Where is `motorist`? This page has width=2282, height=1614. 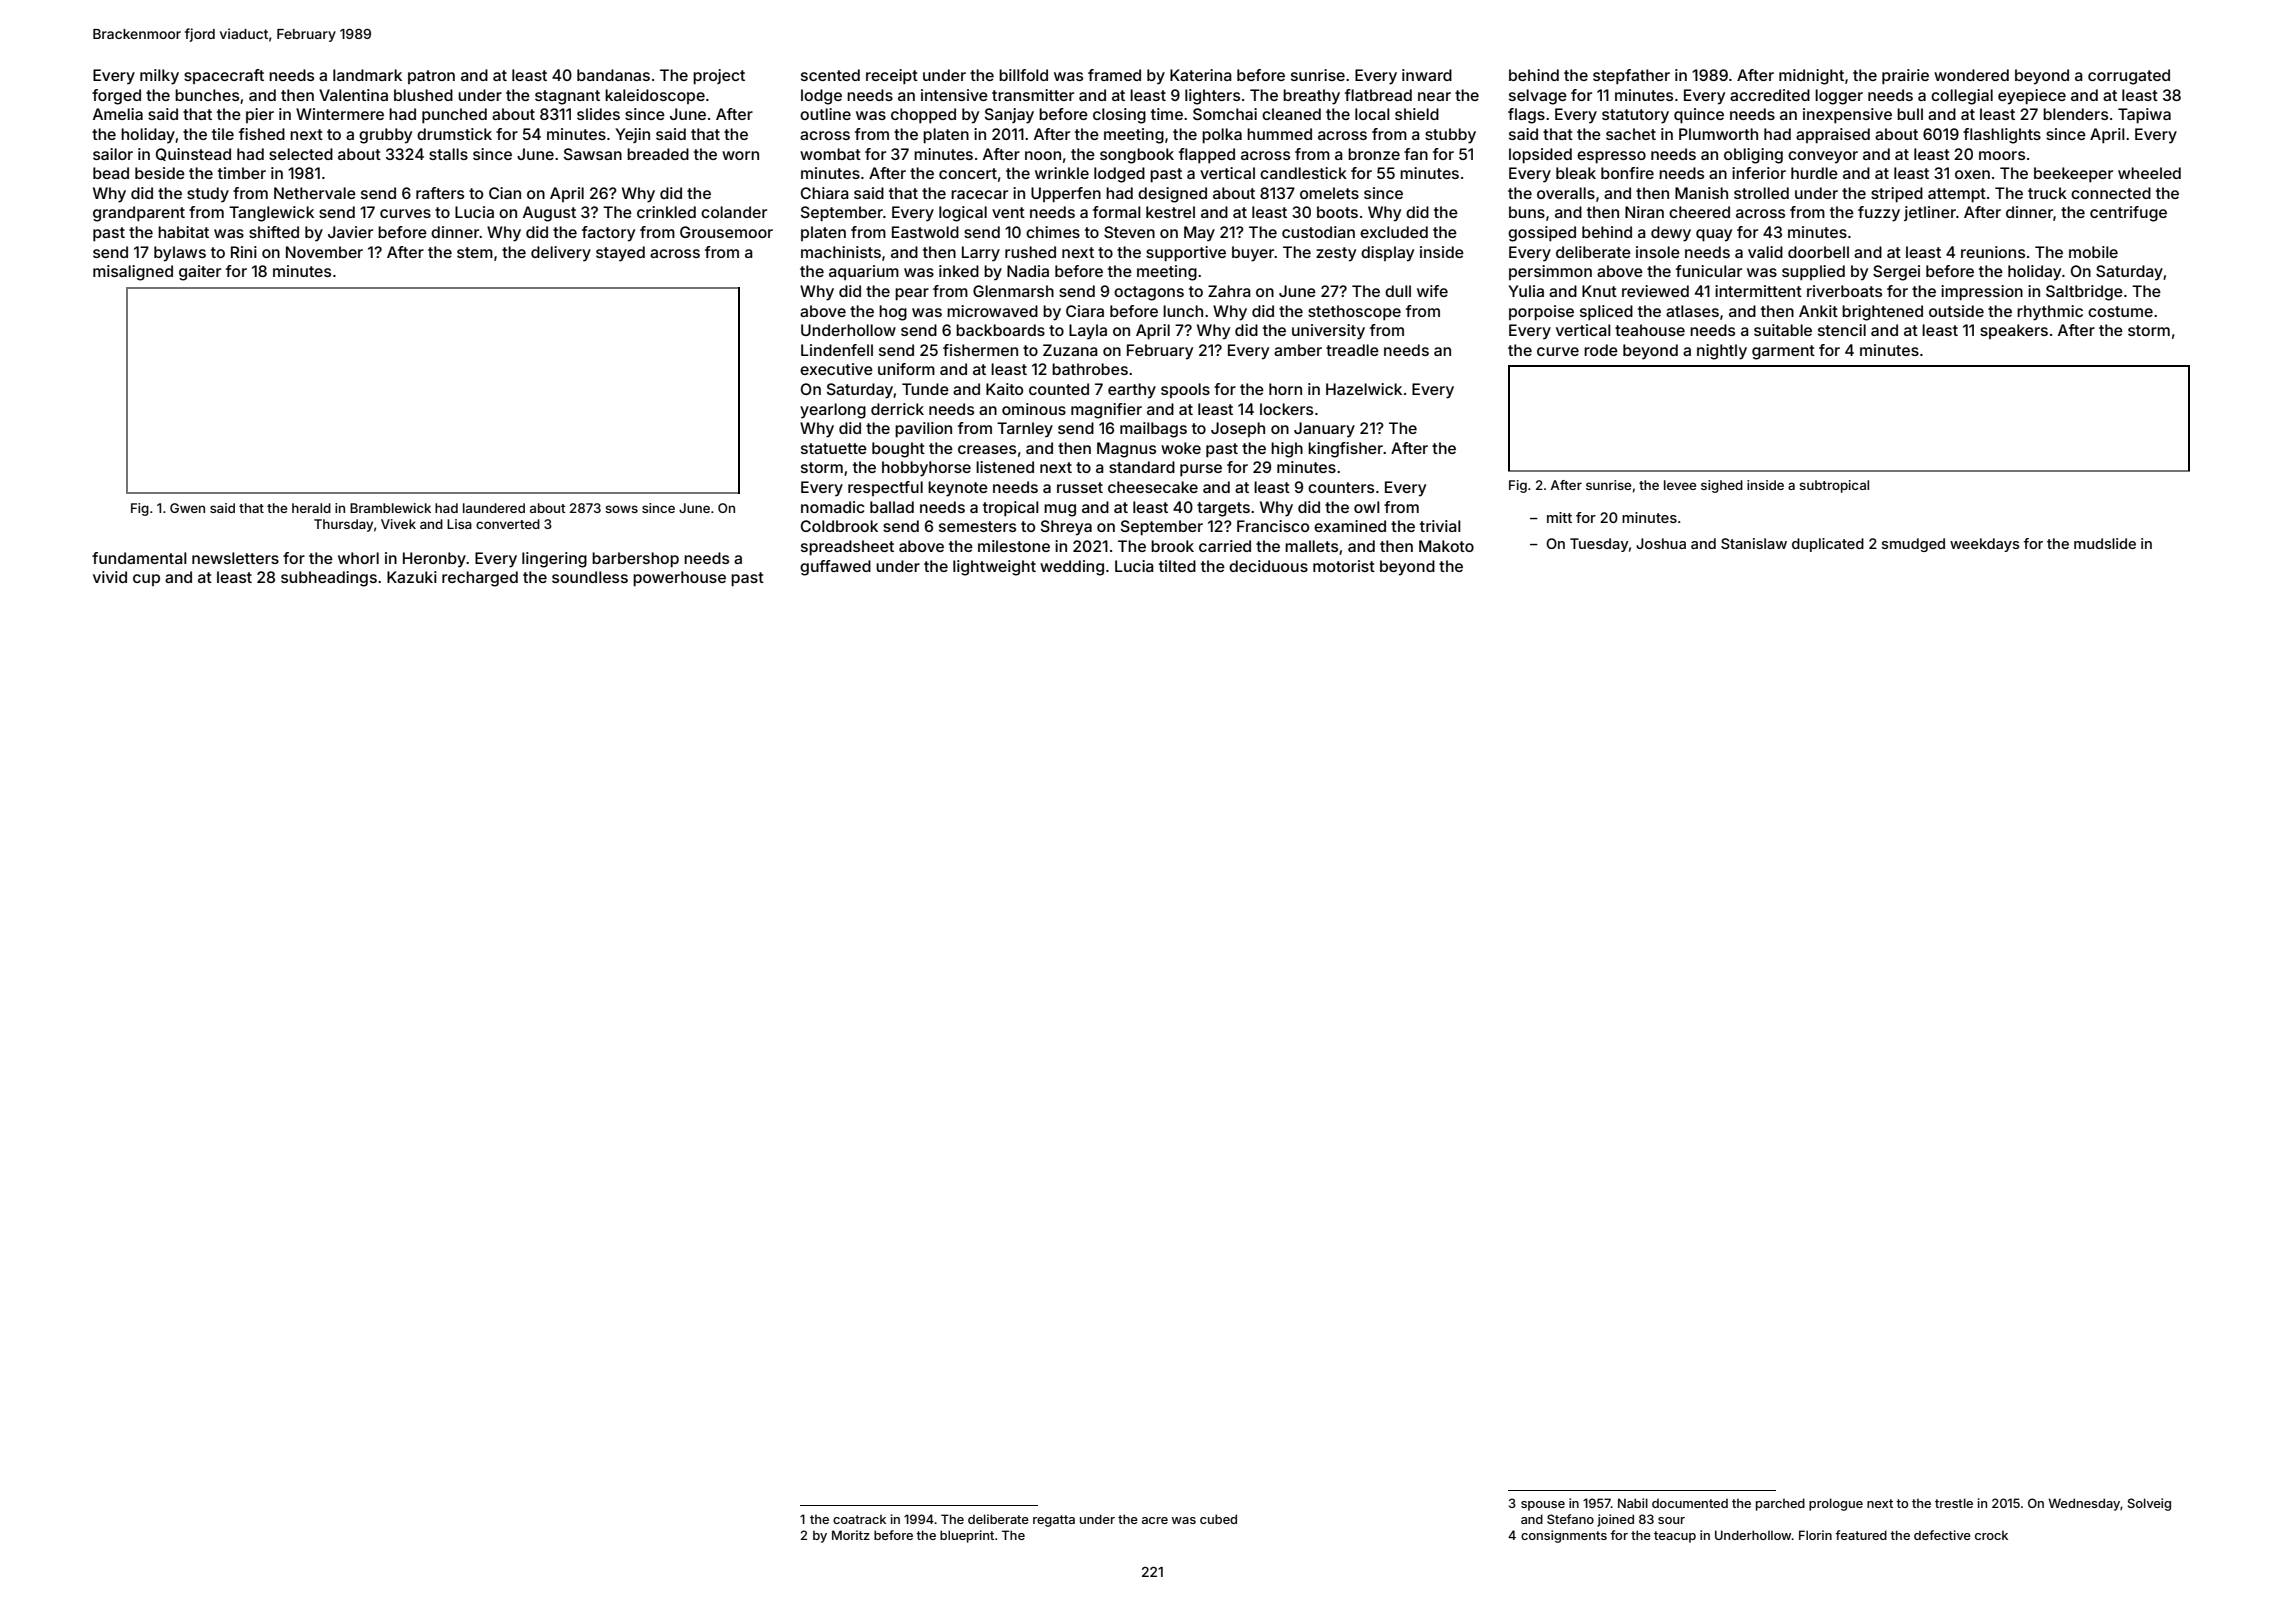
motorist is located at coordinates (1344, 566).
